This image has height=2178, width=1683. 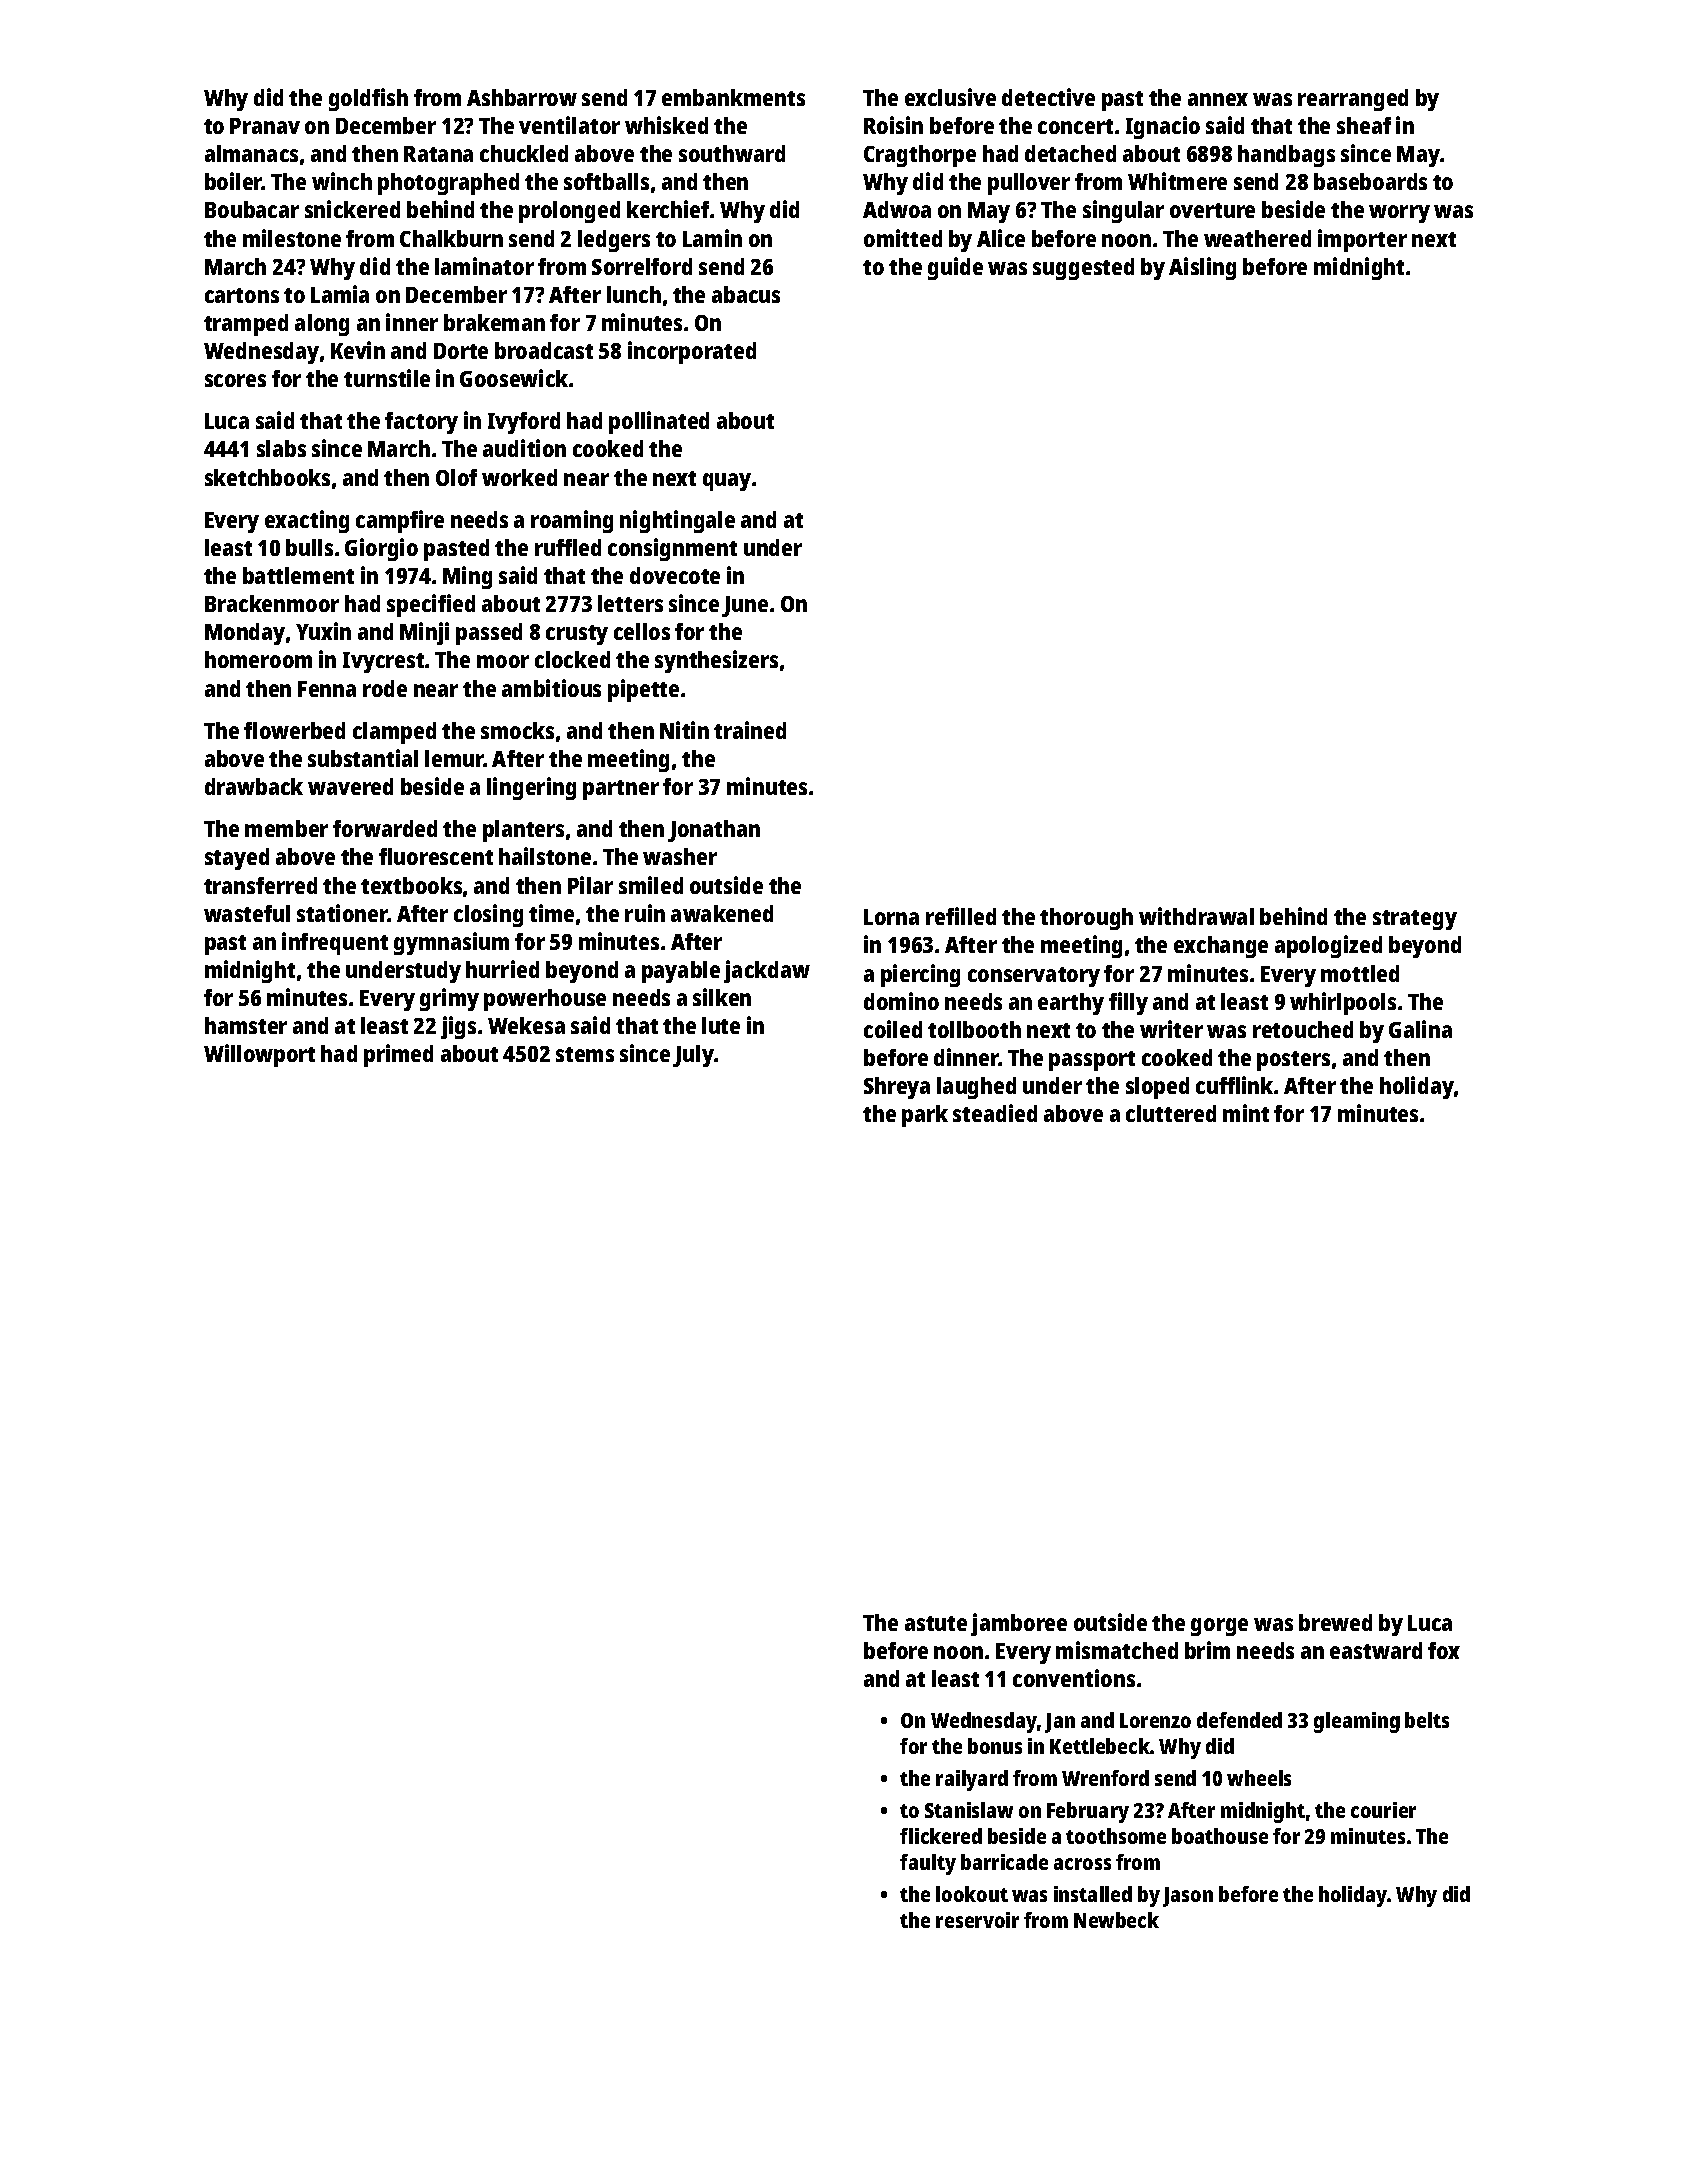 I want to click on Ratana, so click(x=438, y=154).
